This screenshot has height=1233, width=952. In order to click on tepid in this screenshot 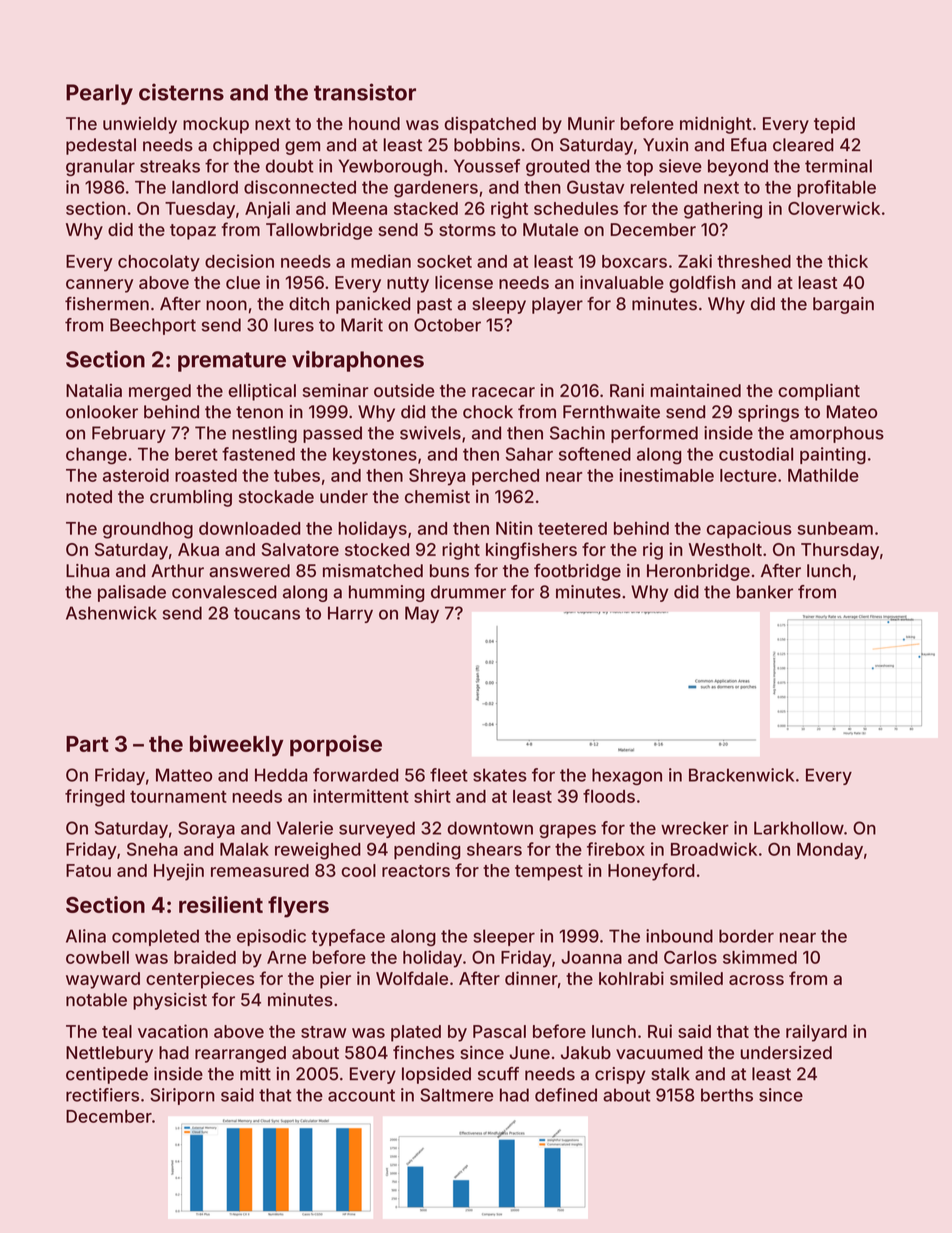, I will do `click(834, 125)`.
